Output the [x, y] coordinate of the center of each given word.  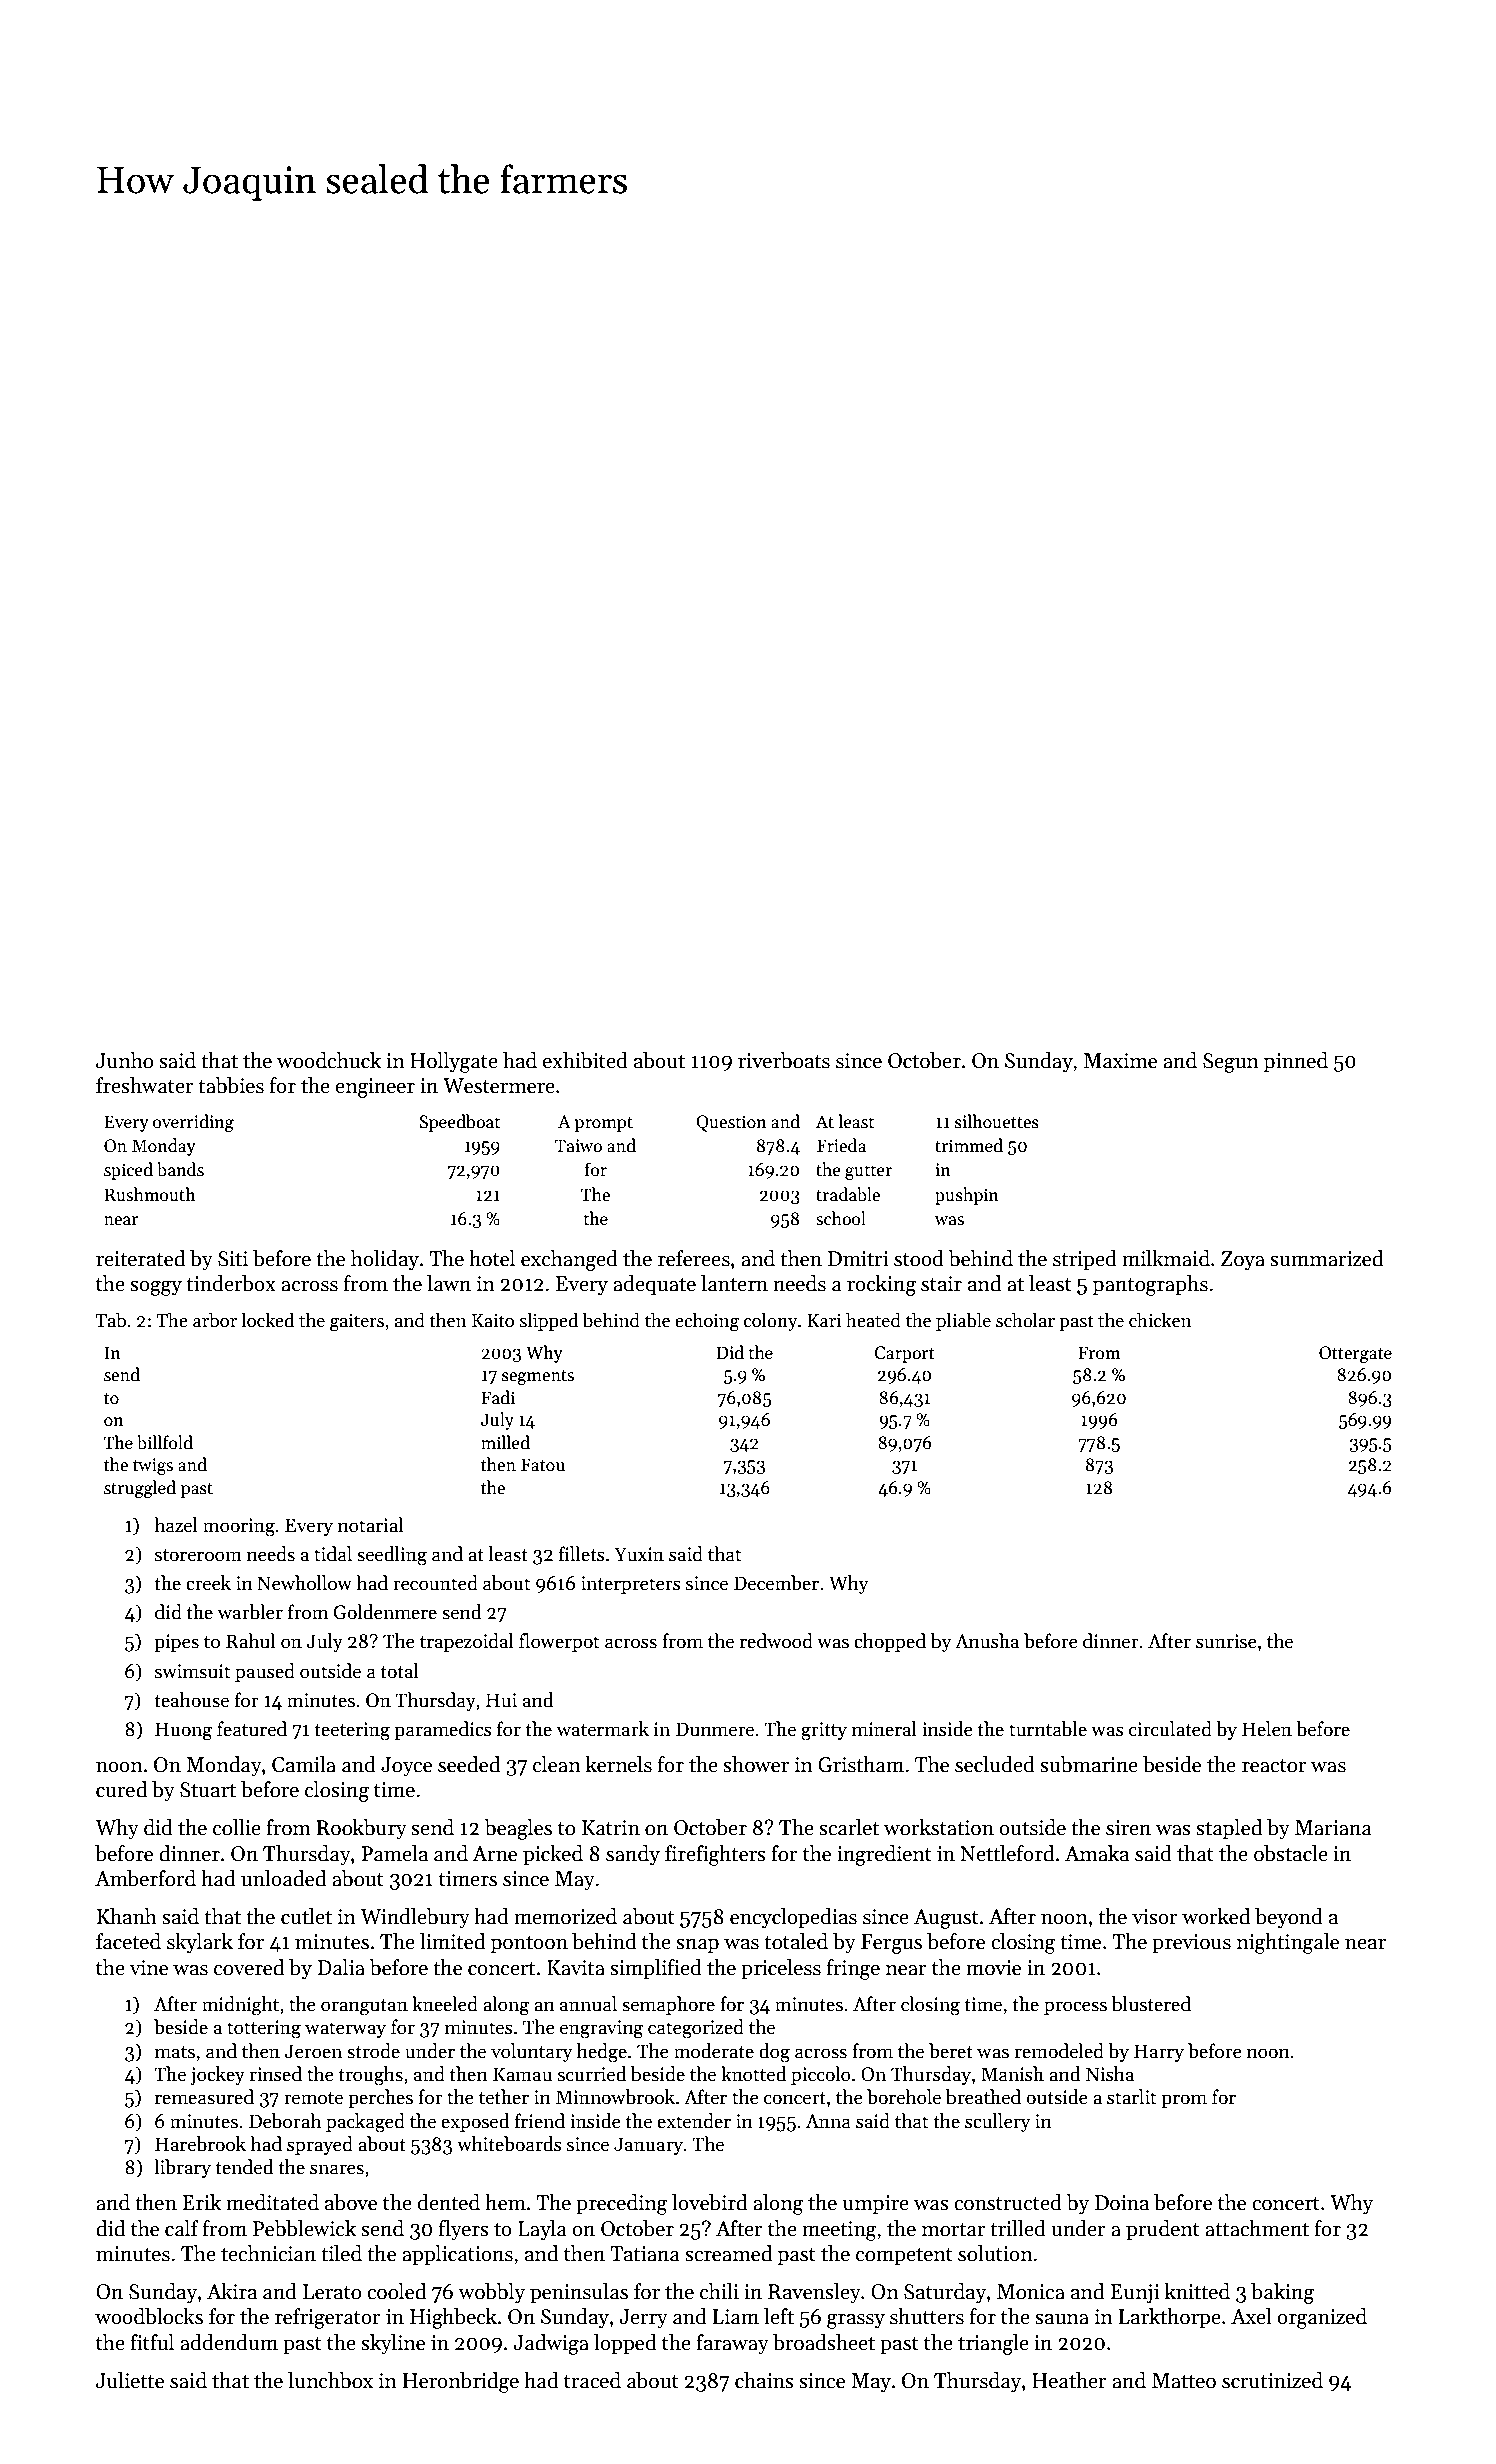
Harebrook [200, 2144]
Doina [1122, 2203]
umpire [876, 2205]
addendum [229, 2342]
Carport [905, 1354]
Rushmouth [149, 1194]
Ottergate [1355, 1354]
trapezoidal [467, 1642]
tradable [848, 1194]
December [776, 1583]
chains [764, 2380]
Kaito [493, 1321]
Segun [1231, 1063]
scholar [1025, 1320]
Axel [1251, 2316]
